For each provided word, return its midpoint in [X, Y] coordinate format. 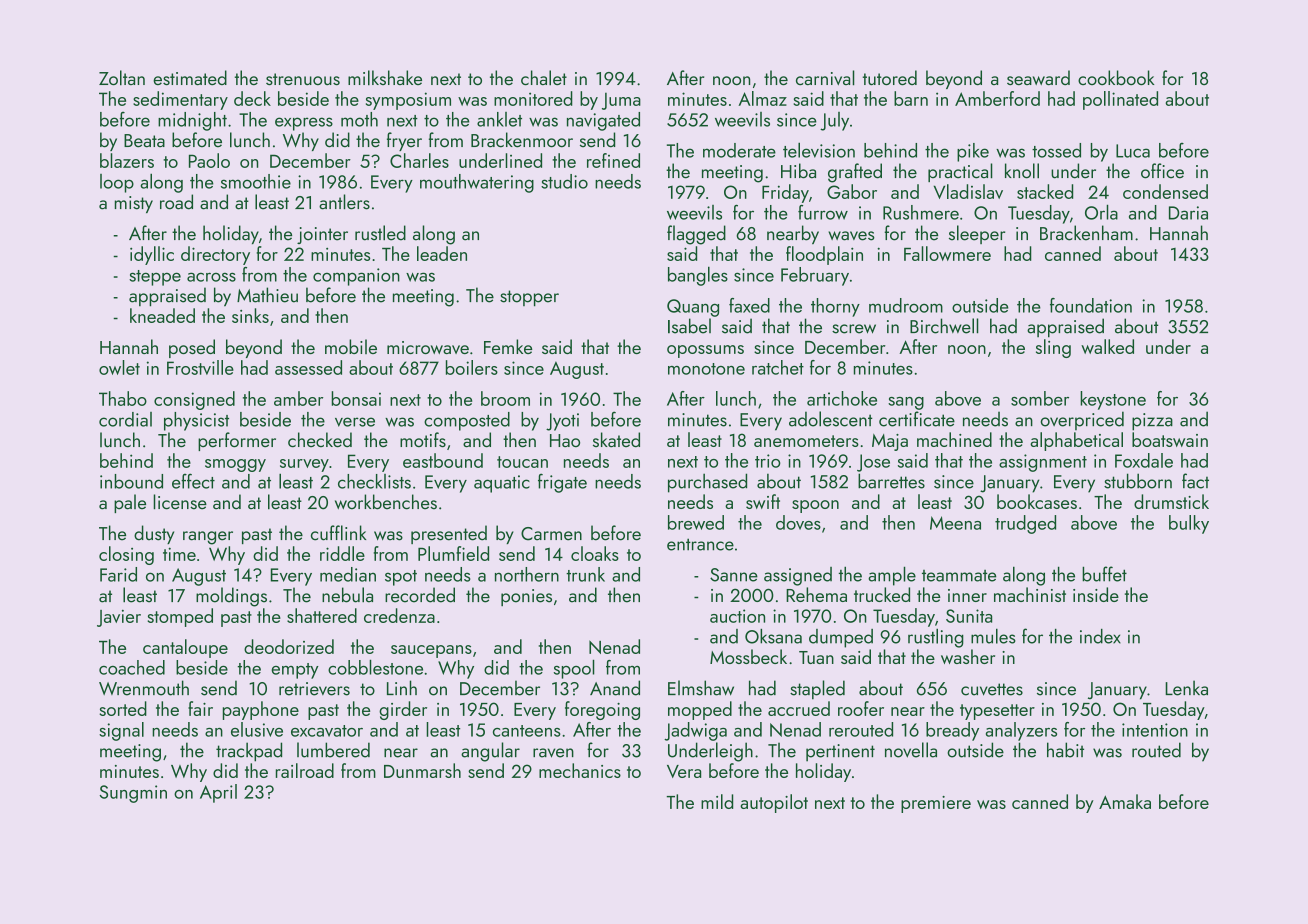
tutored [890, 77]
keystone [1113, 400]
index [1100, 636]
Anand [615, 688]
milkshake [385, 78]
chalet [544, 78]
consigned [194, 400]
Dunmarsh [422, 770]
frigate [562, 483]
